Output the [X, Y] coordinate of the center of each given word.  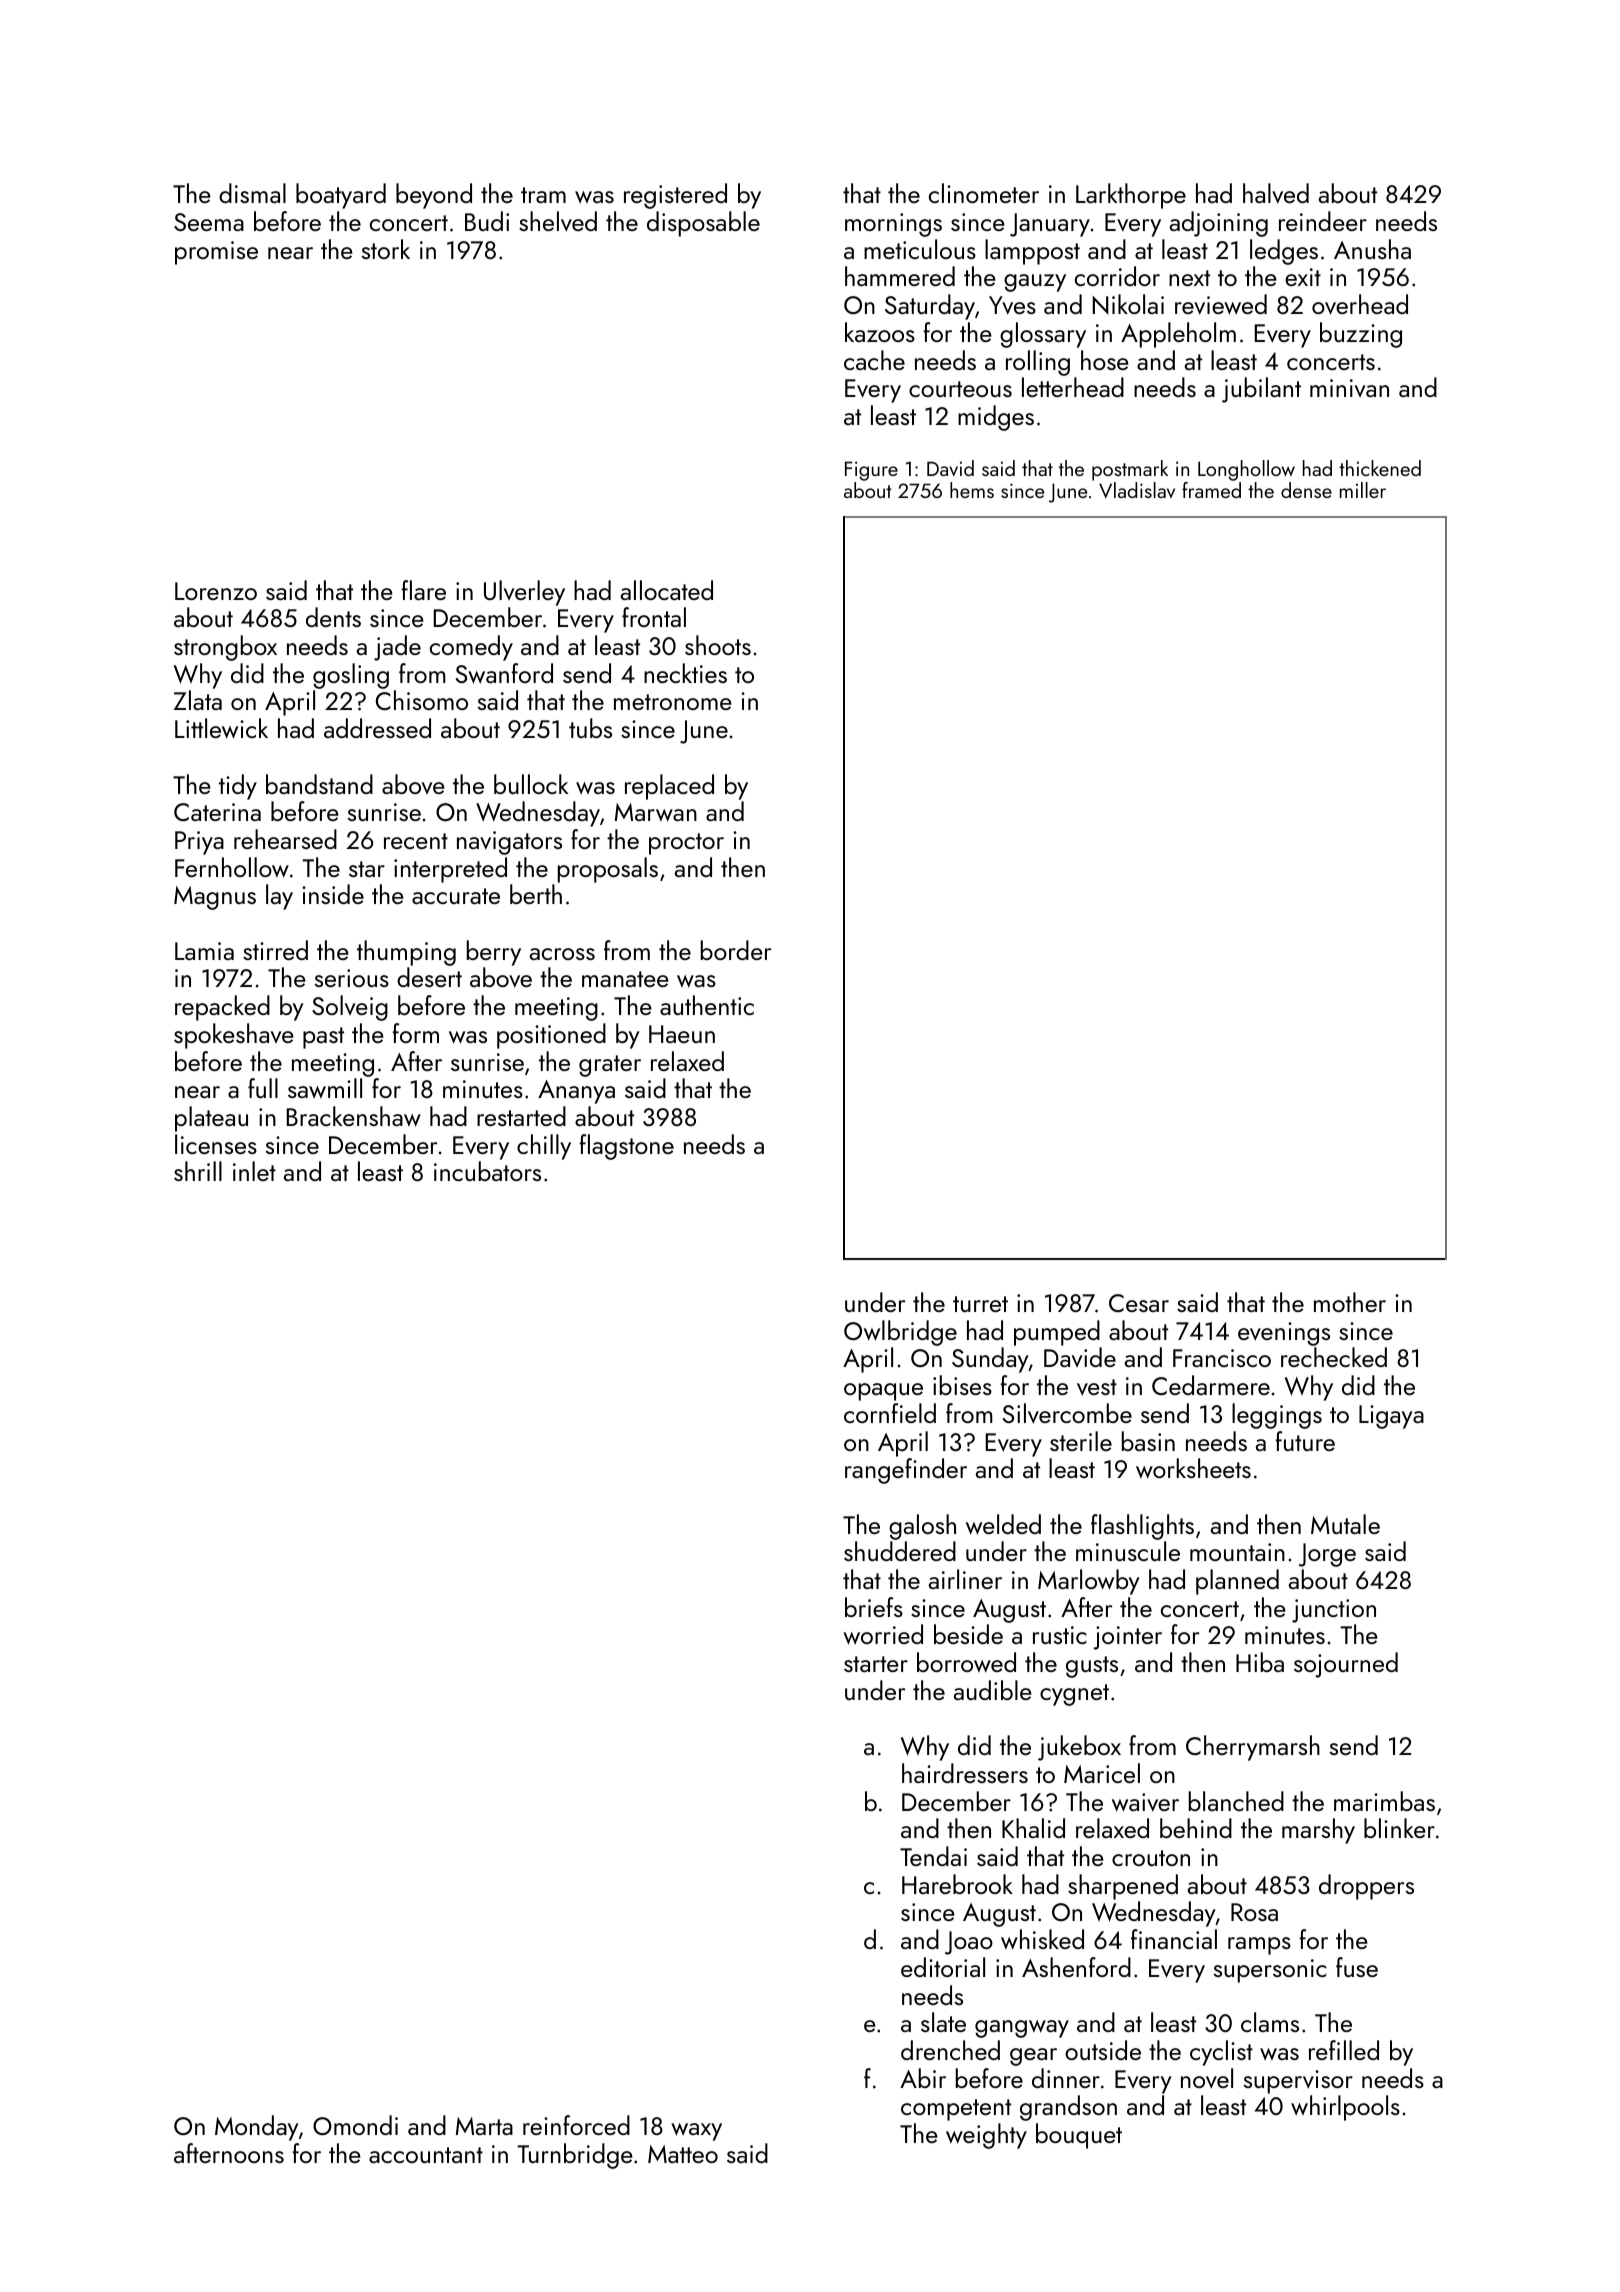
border [736, 950]
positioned [551, 1036]
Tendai [933, 1856]
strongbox [225, 648]
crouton [1151, 1858]
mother [1350, 1302]
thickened [1380, 468]
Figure [871, 471]
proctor [686, 844]
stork [386, 249]
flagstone [626, 1147]
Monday [257, 2128]
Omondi [355, 2125]
